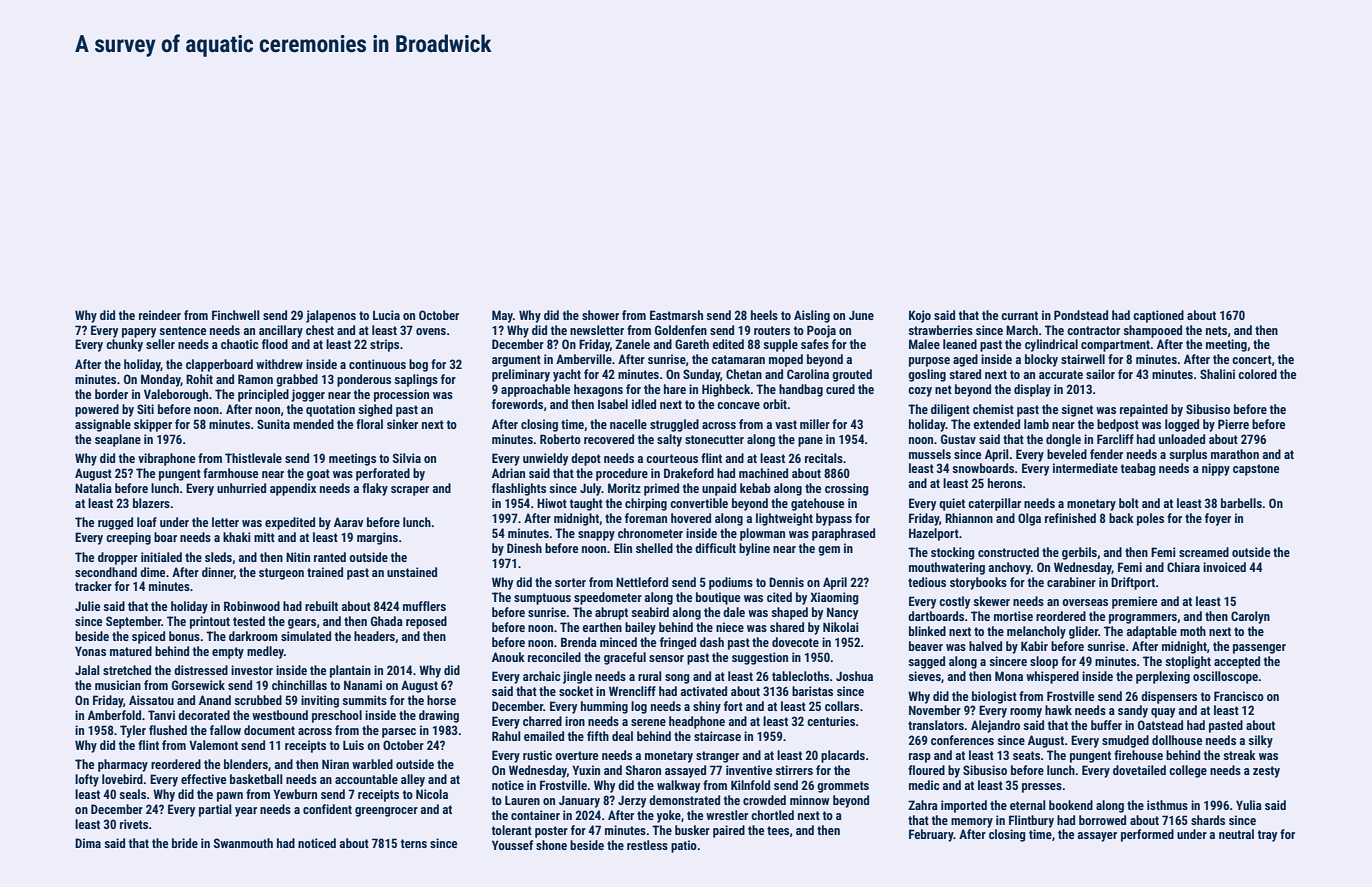  I want to click on Swanmouth, so click(243, 843).
